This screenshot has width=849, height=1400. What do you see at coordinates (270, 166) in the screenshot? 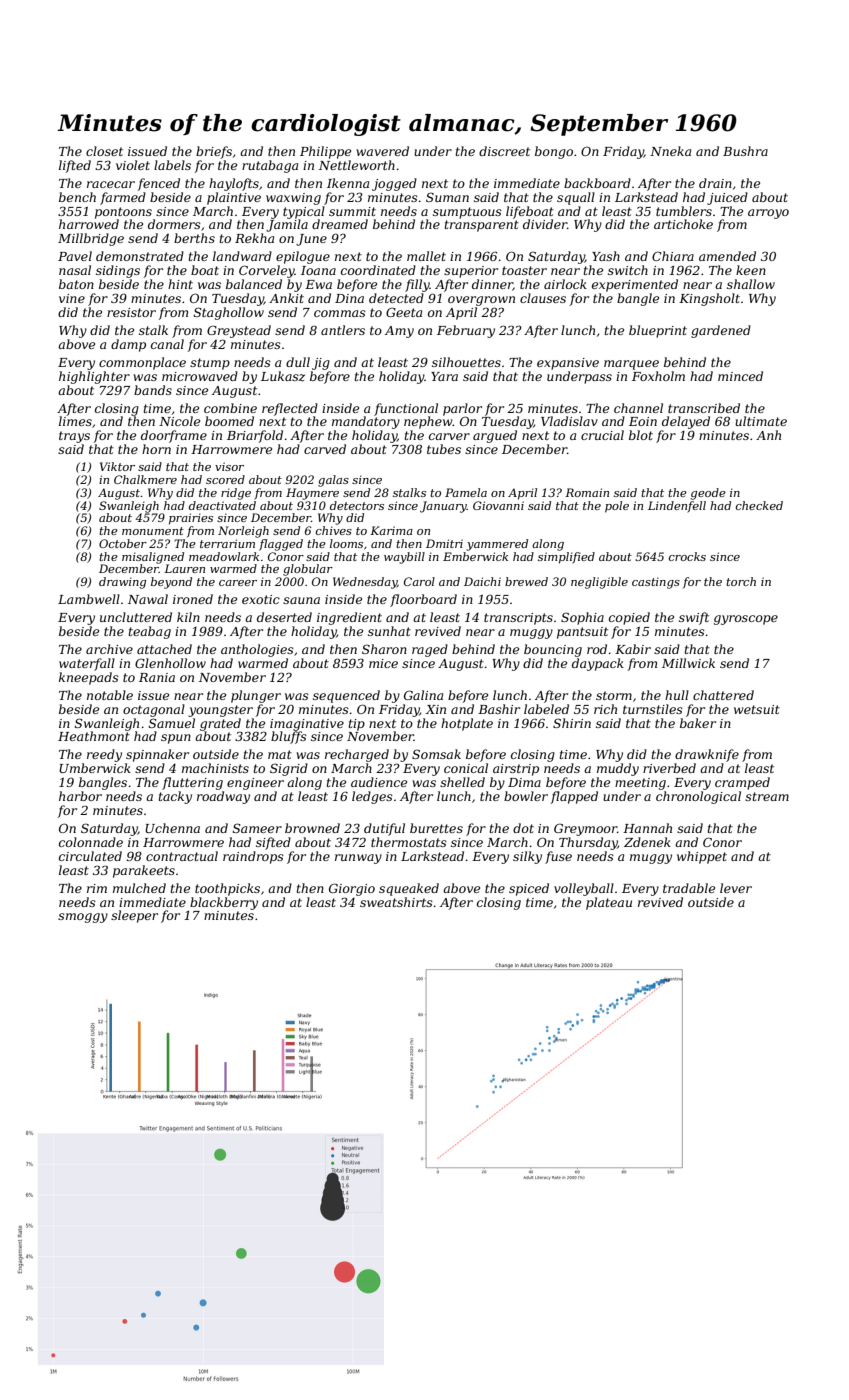
I see `rutabaga` at bounding box center [270, 166].
